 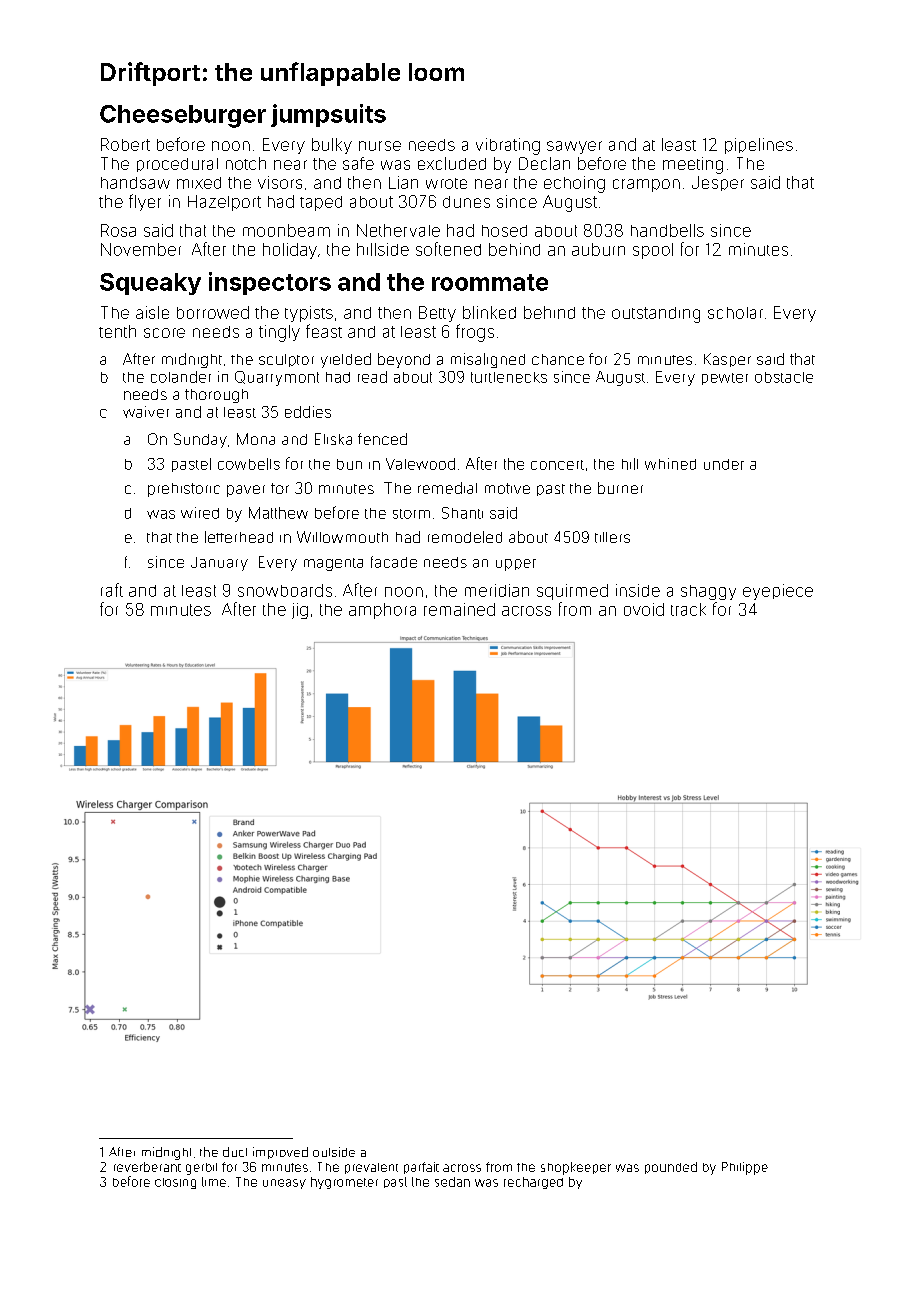 I want to click on obstacle, so click(x=784, y=377).
